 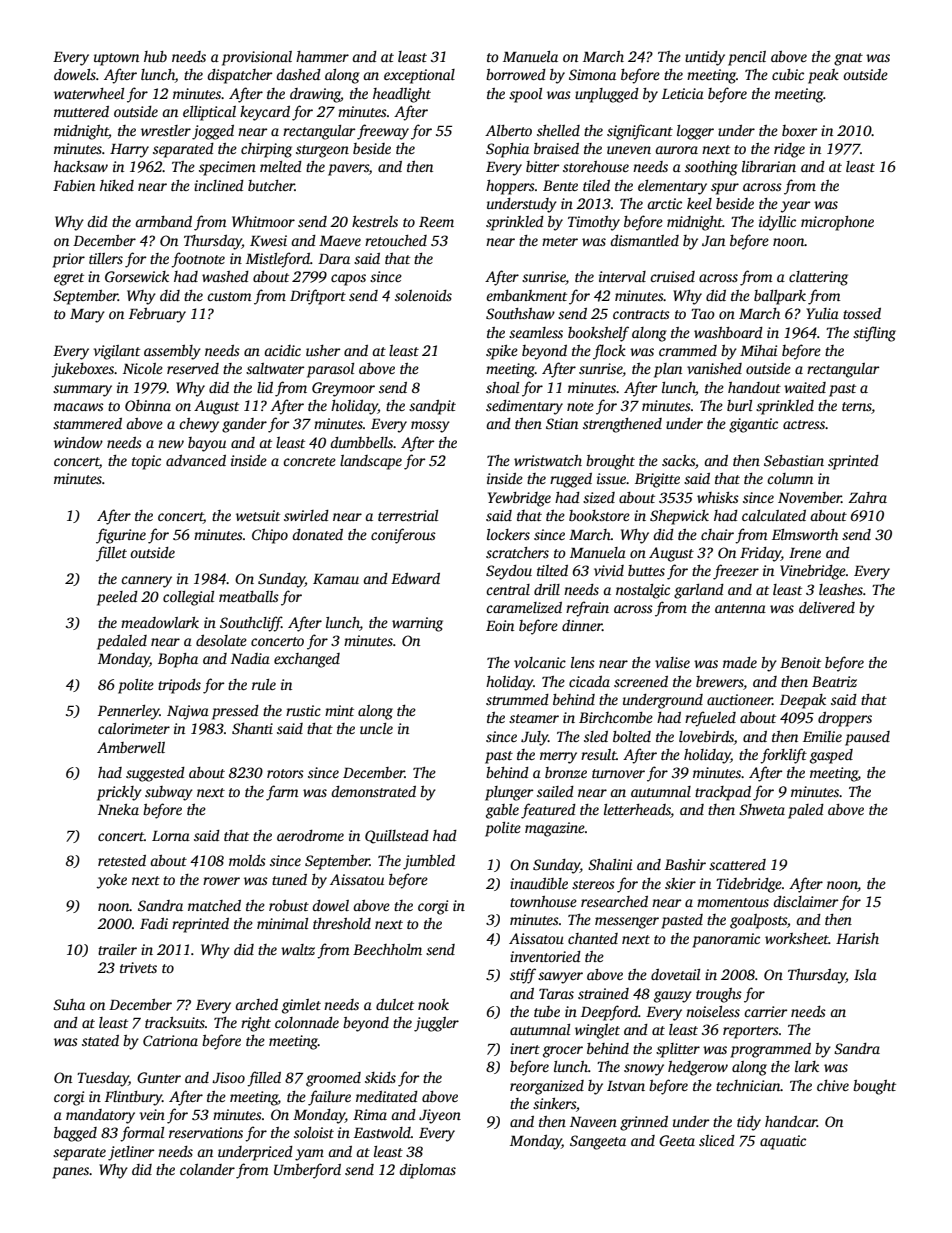 What do you see at coordinates (800, 662) in the screenshot?
I see `Benoit` at bounding box center [800, 662].
